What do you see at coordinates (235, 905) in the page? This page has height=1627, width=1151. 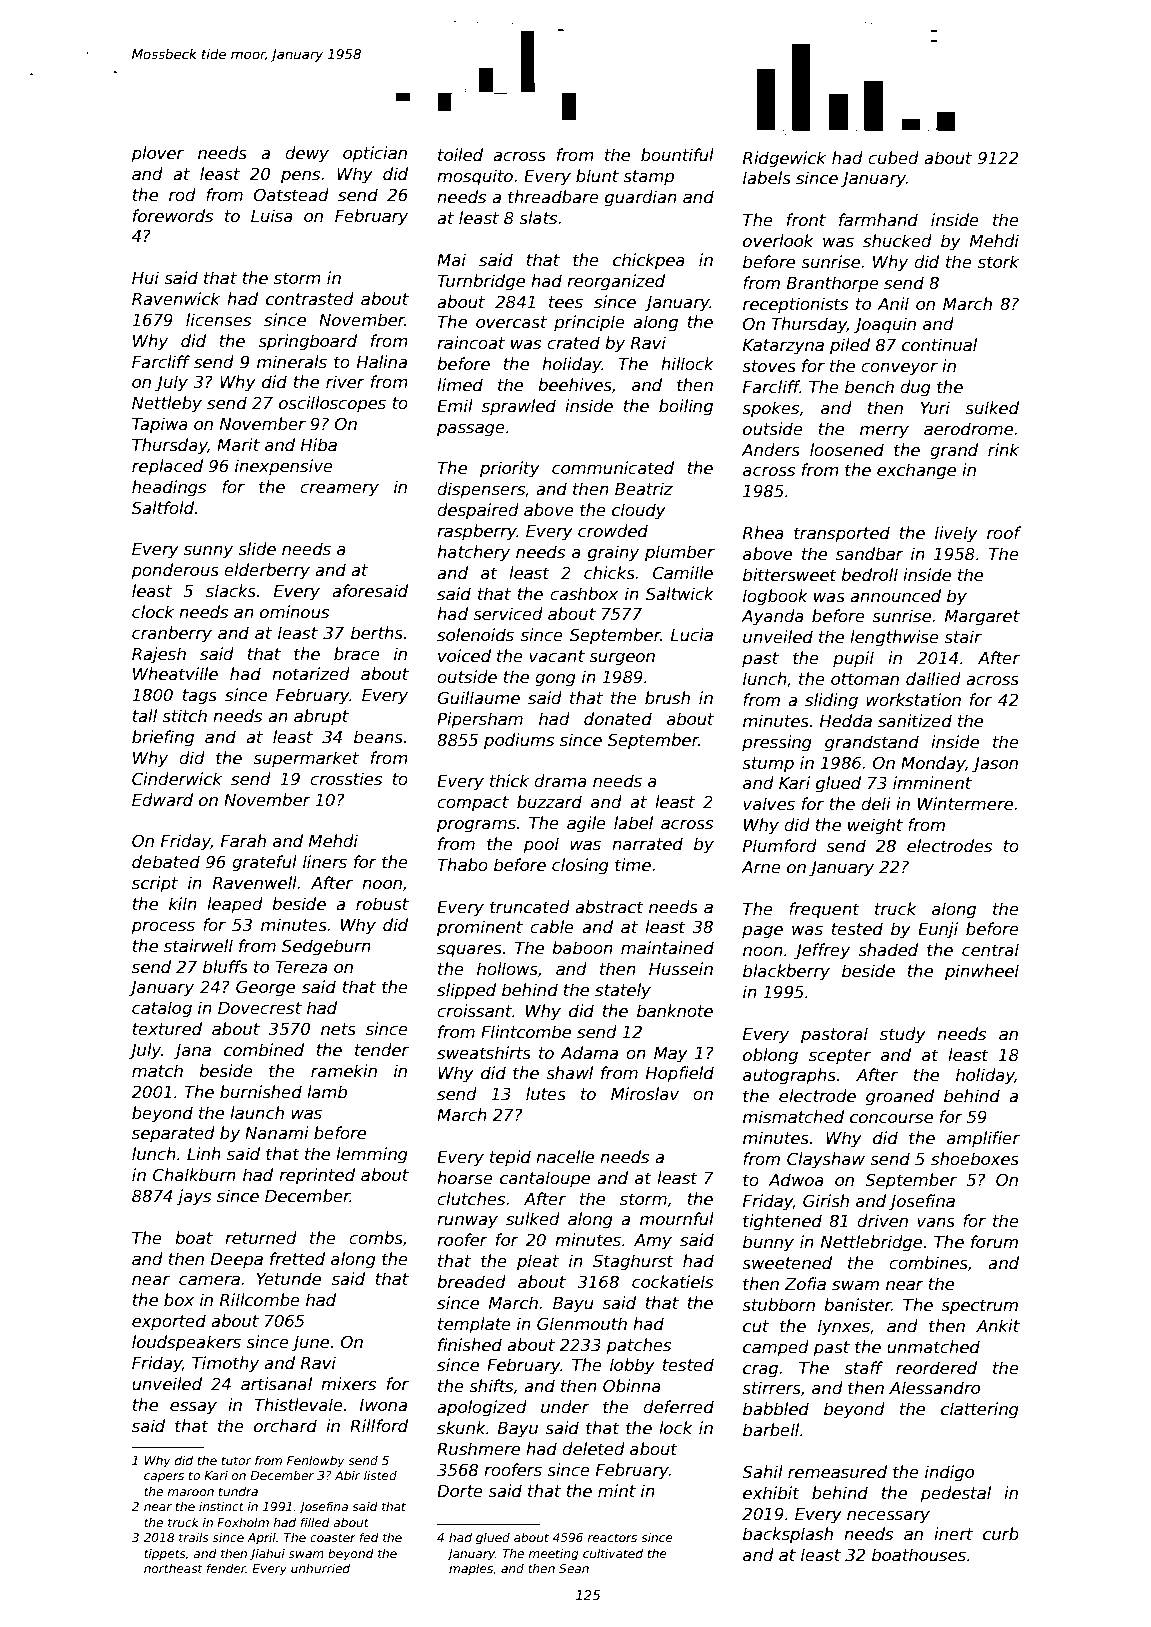 I see `leaped` at bounding box center [235, 905].
